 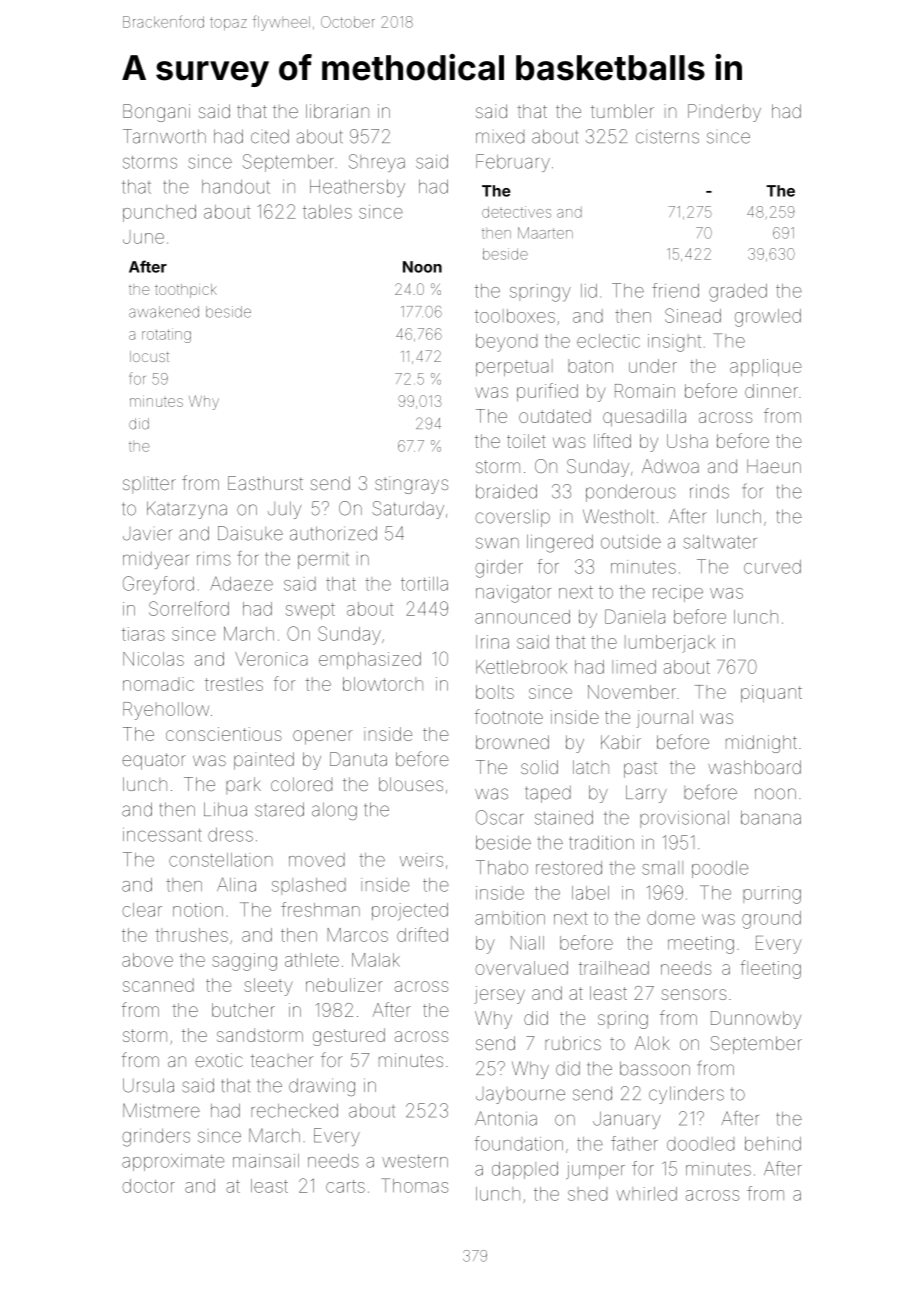 I want to click on braided, so click(x=506, y=491).
